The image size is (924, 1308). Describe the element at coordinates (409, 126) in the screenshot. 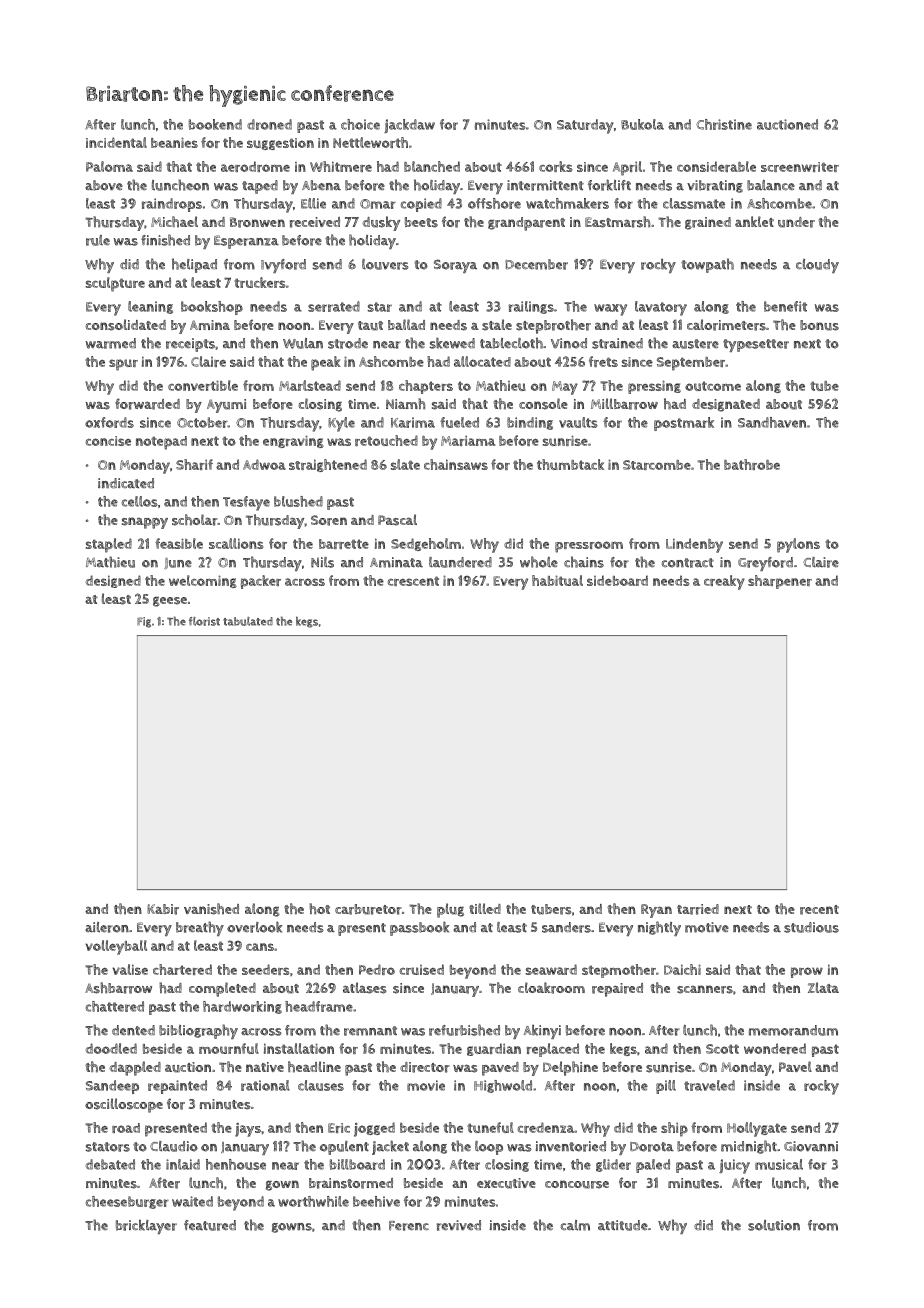

I see `jackdaw` at that location.
